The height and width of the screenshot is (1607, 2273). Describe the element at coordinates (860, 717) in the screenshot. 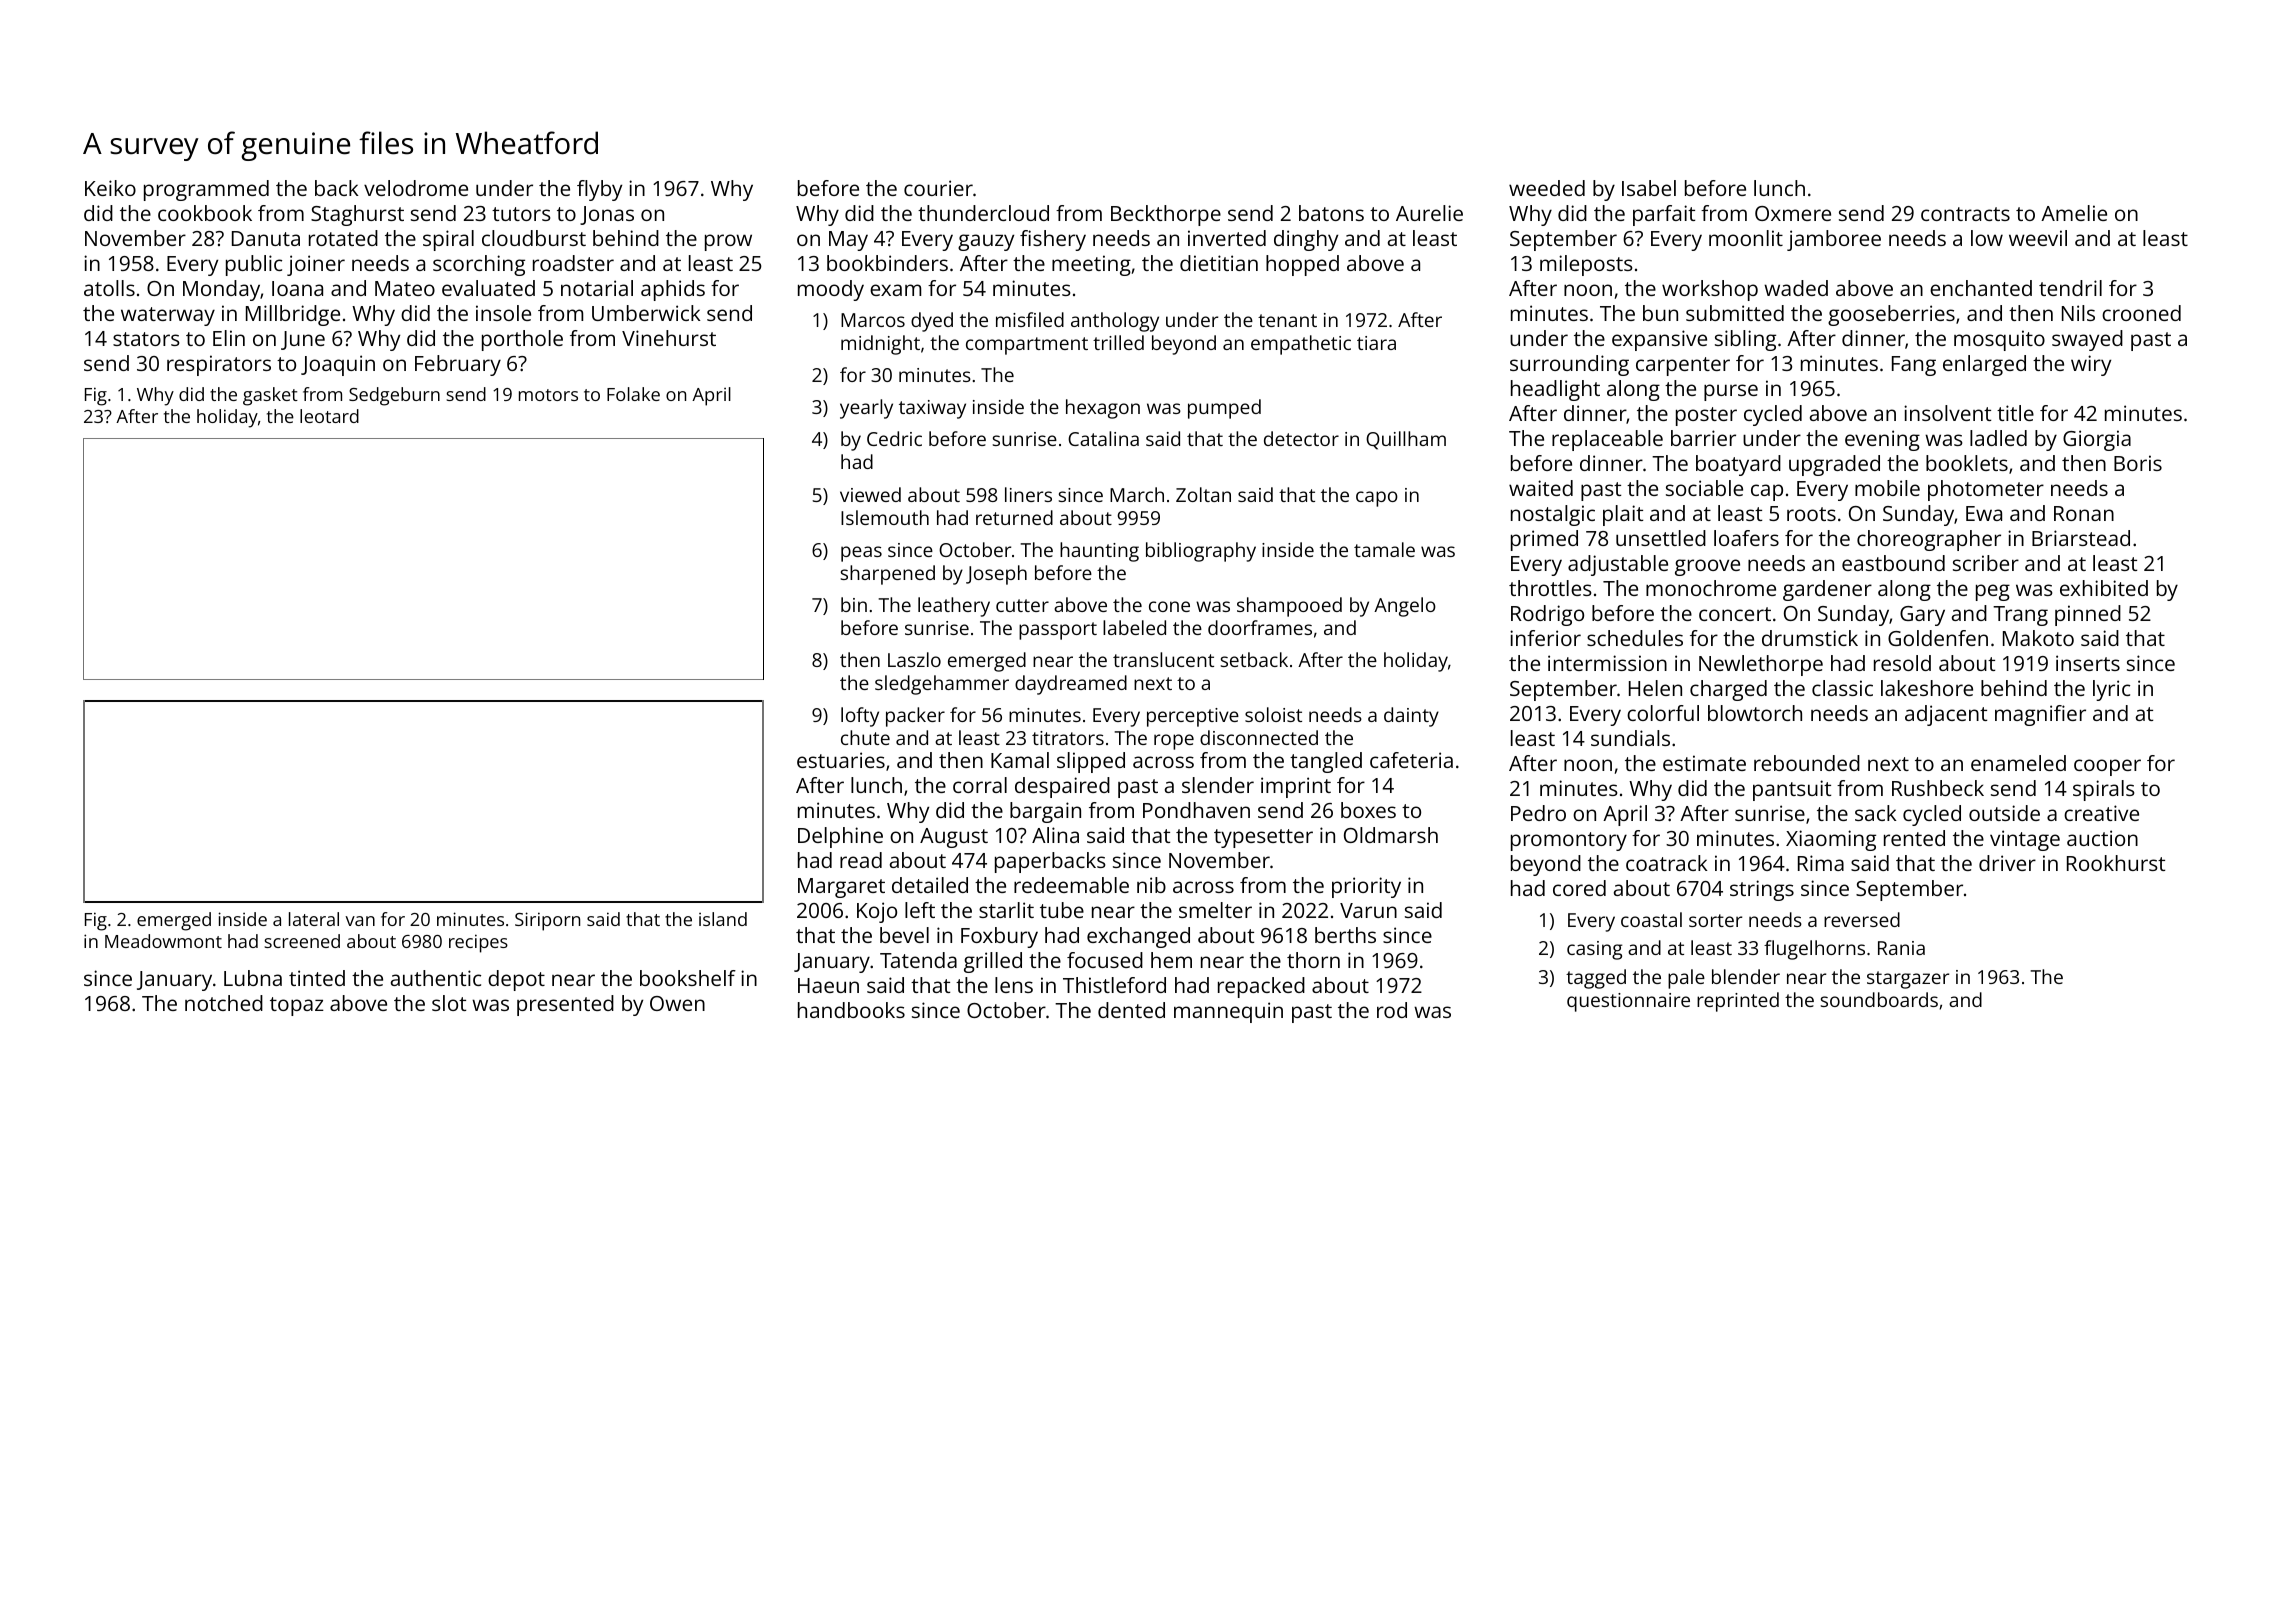

I see `lofty` at that location.
